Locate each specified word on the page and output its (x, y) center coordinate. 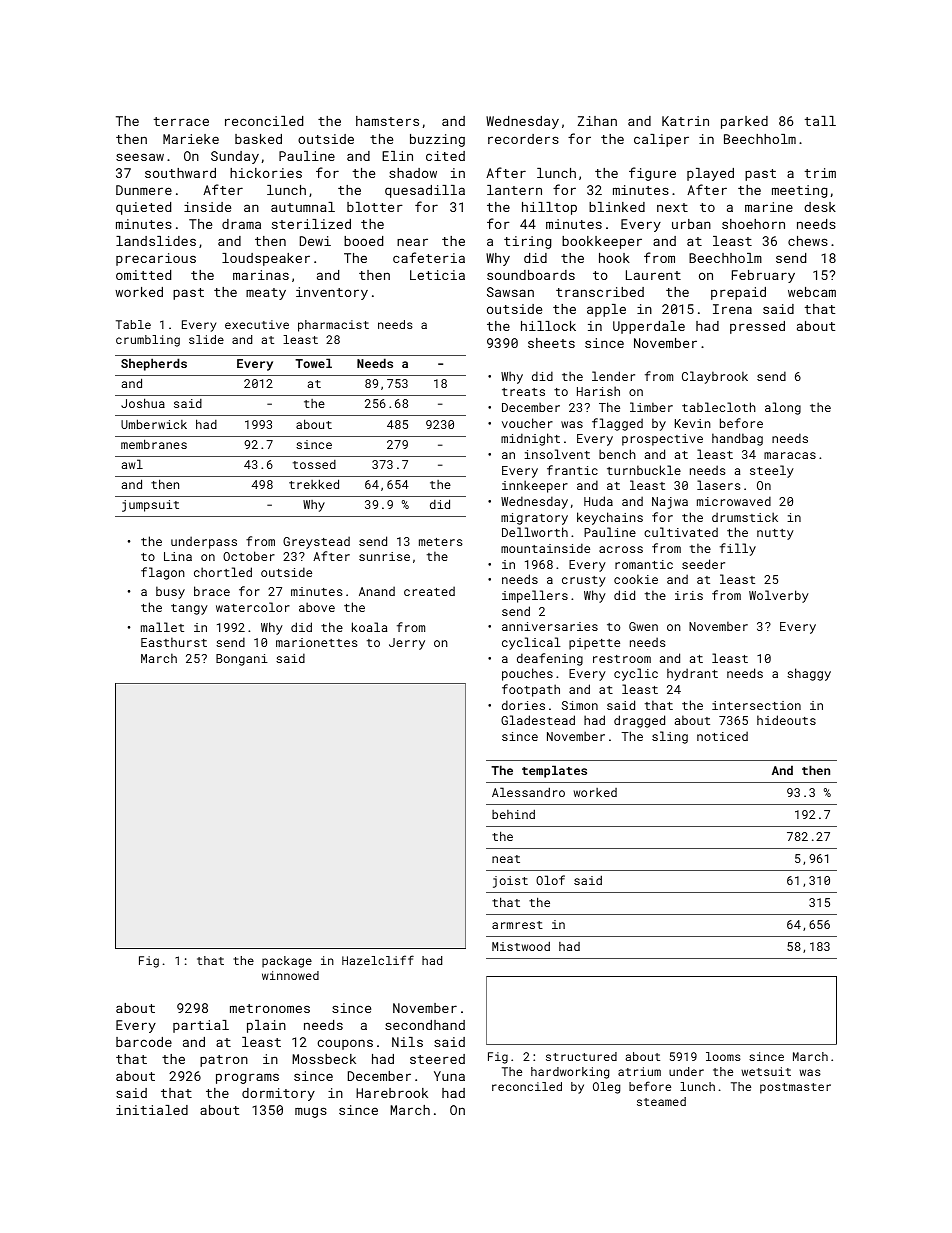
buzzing (437, 140)
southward (180, 173)
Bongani (242, 660)
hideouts (786, 720)
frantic (572, 470)
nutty (775, 534)
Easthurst (174, 642)
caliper (661, 140)
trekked (314, 484)
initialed (152, 1110)
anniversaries (550, 626)
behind (513, 814)
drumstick (745, 517)
